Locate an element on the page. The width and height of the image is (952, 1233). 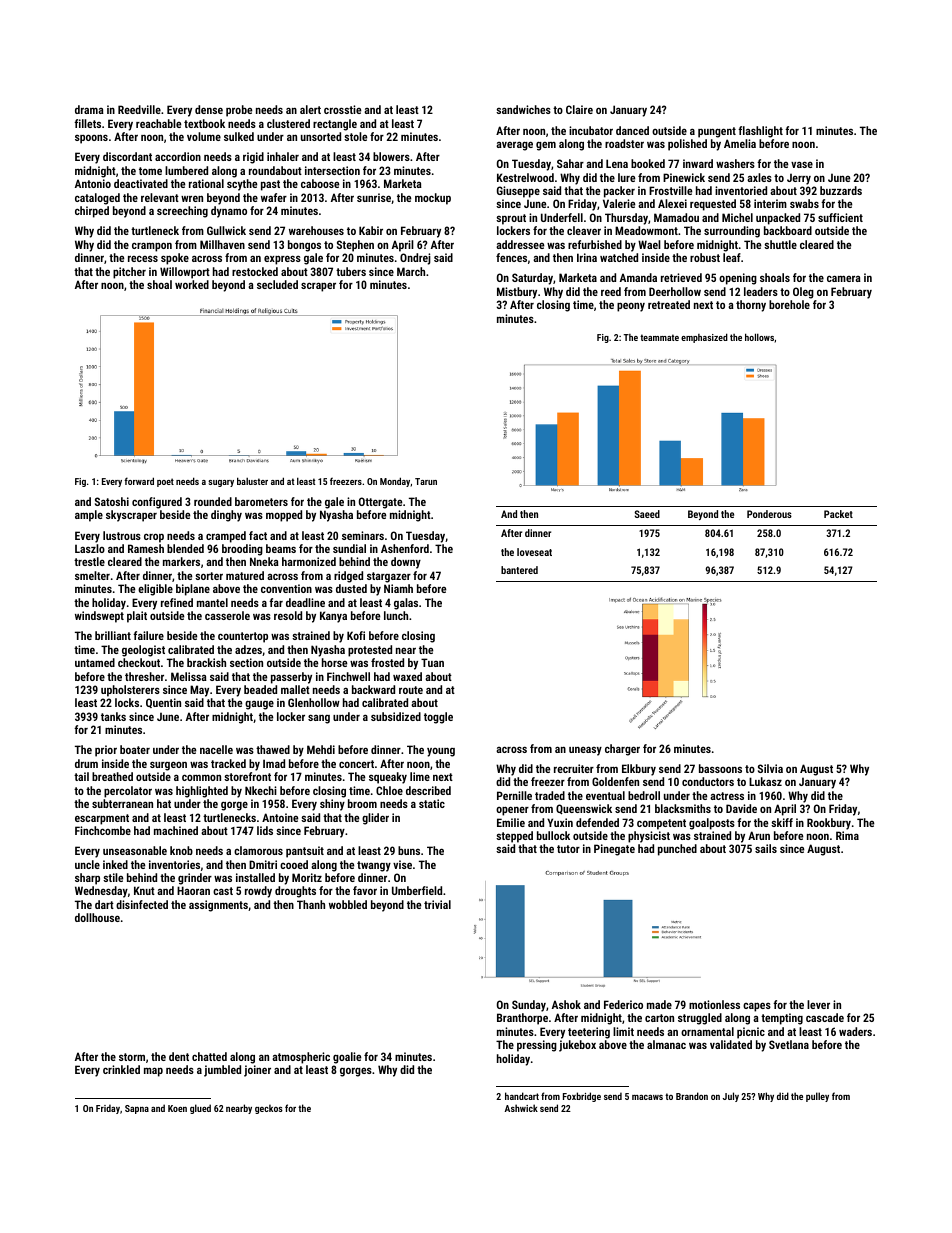
bassoons is located at coordinates (720, 768).
